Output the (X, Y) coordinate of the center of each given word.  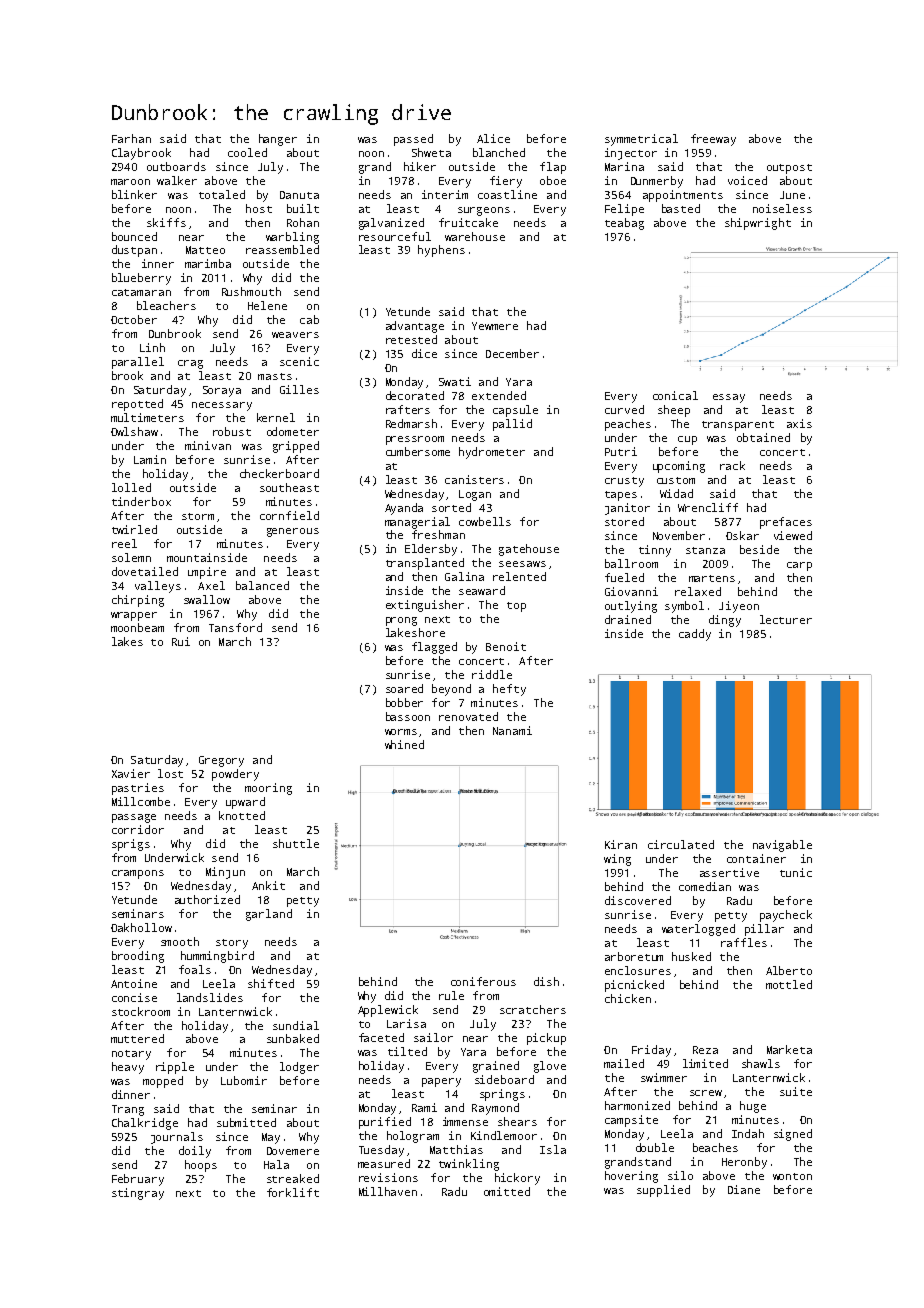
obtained (763, 437)
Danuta (299, 195)
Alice (493, 138)
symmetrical (641, 140)
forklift (293, 1192)
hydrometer (492, 453)
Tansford (235, 627)
